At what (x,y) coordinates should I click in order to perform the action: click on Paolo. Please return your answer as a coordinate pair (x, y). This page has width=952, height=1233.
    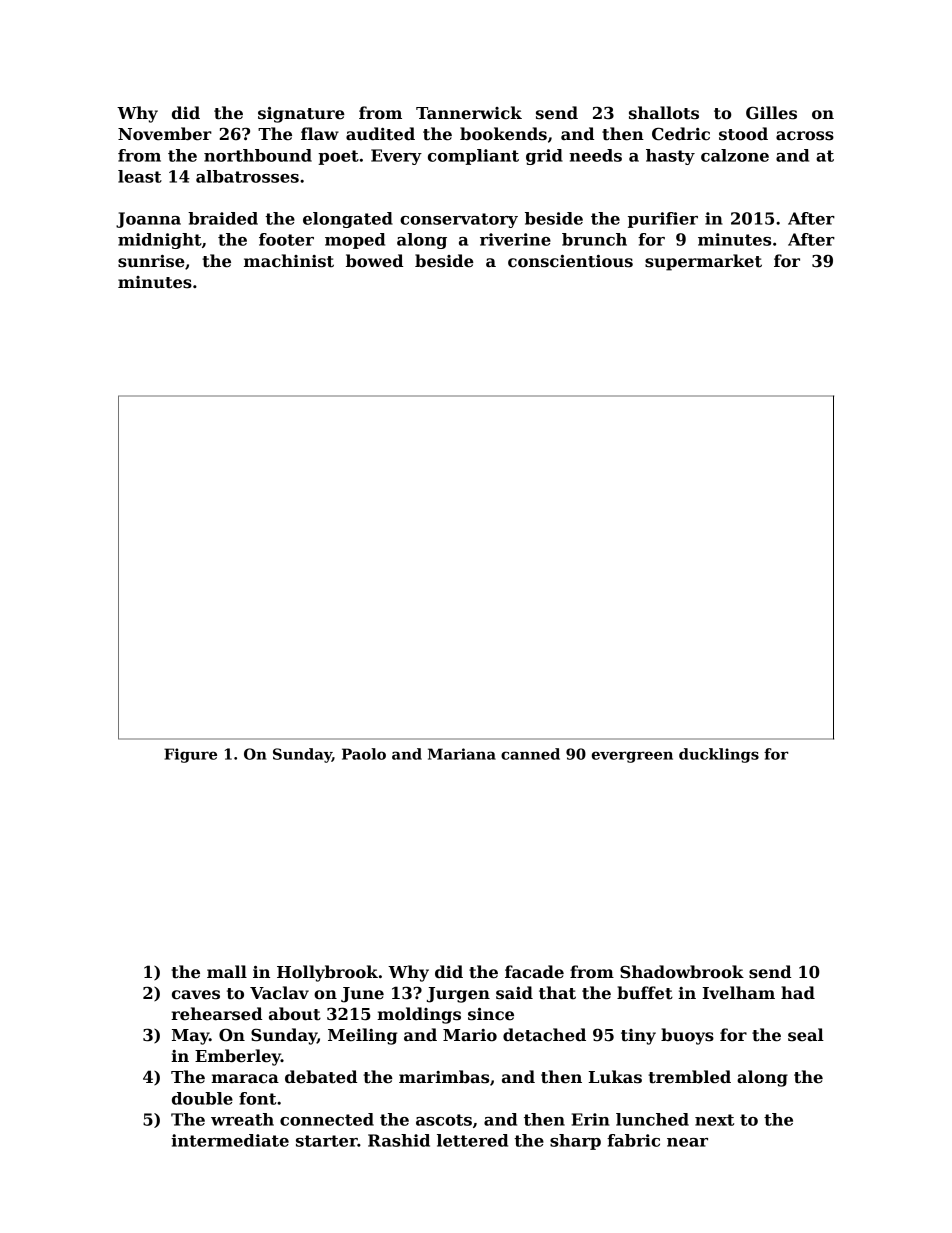
    Looking at the image, I should click on (364, 754).
